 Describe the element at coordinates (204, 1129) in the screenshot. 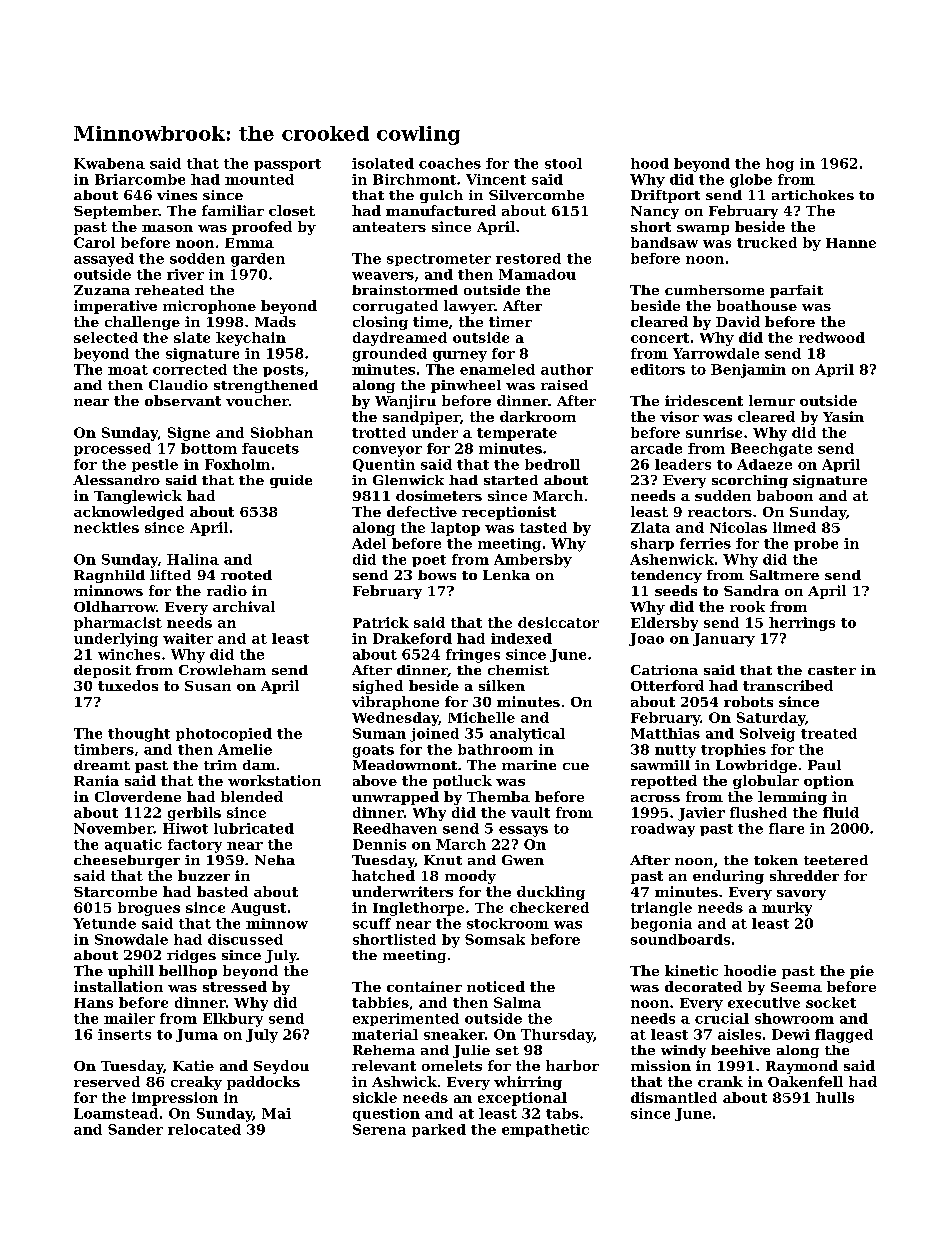

I see `relocated` at that location.
